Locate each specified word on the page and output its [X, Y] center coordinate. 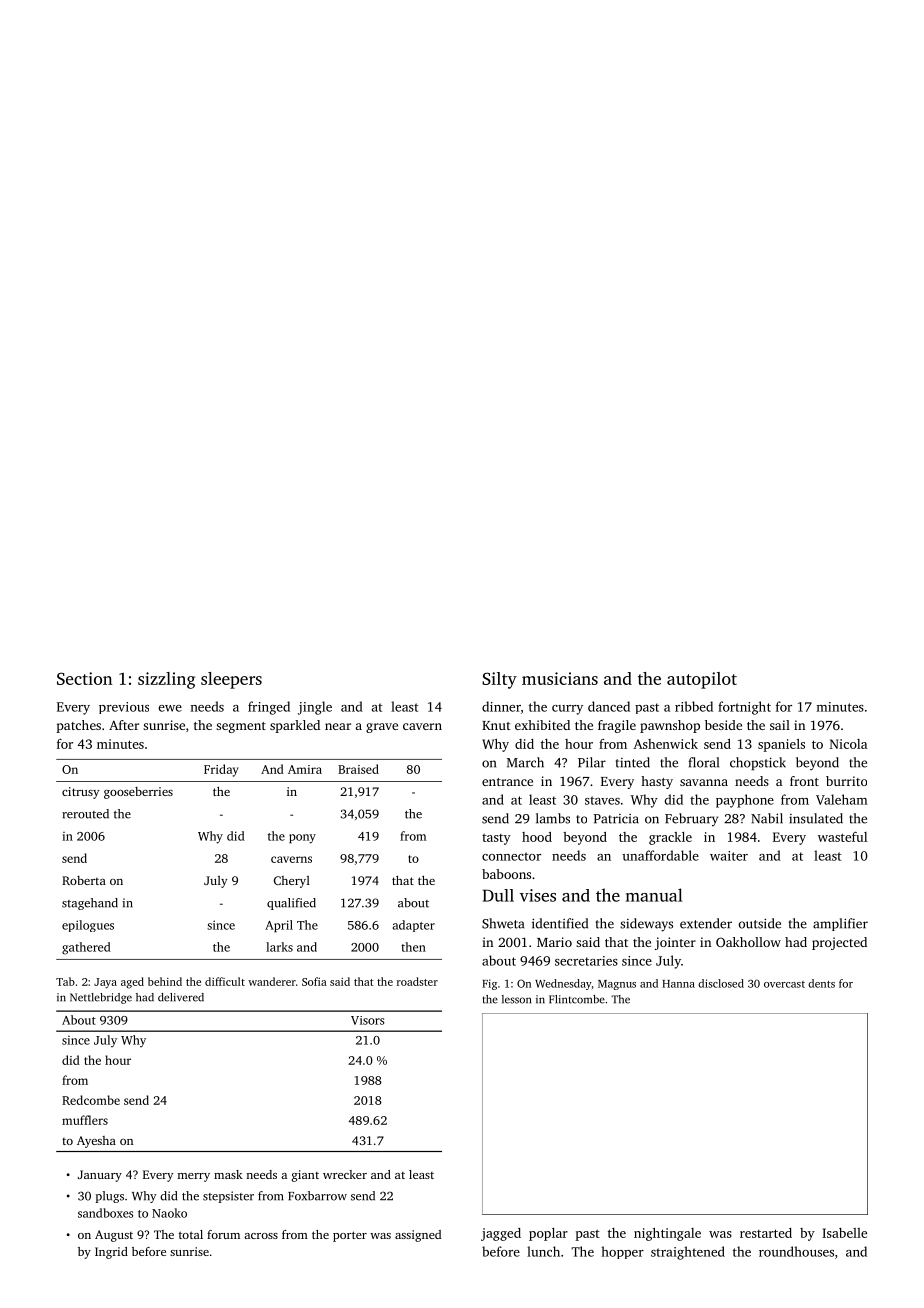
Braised [358, 769]
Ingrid [111, 1253]
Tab [65, 981]
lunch [543, 1251]
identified [560, 923]
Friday [221, 770]
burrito [846, 781]
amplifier [840, 924]
